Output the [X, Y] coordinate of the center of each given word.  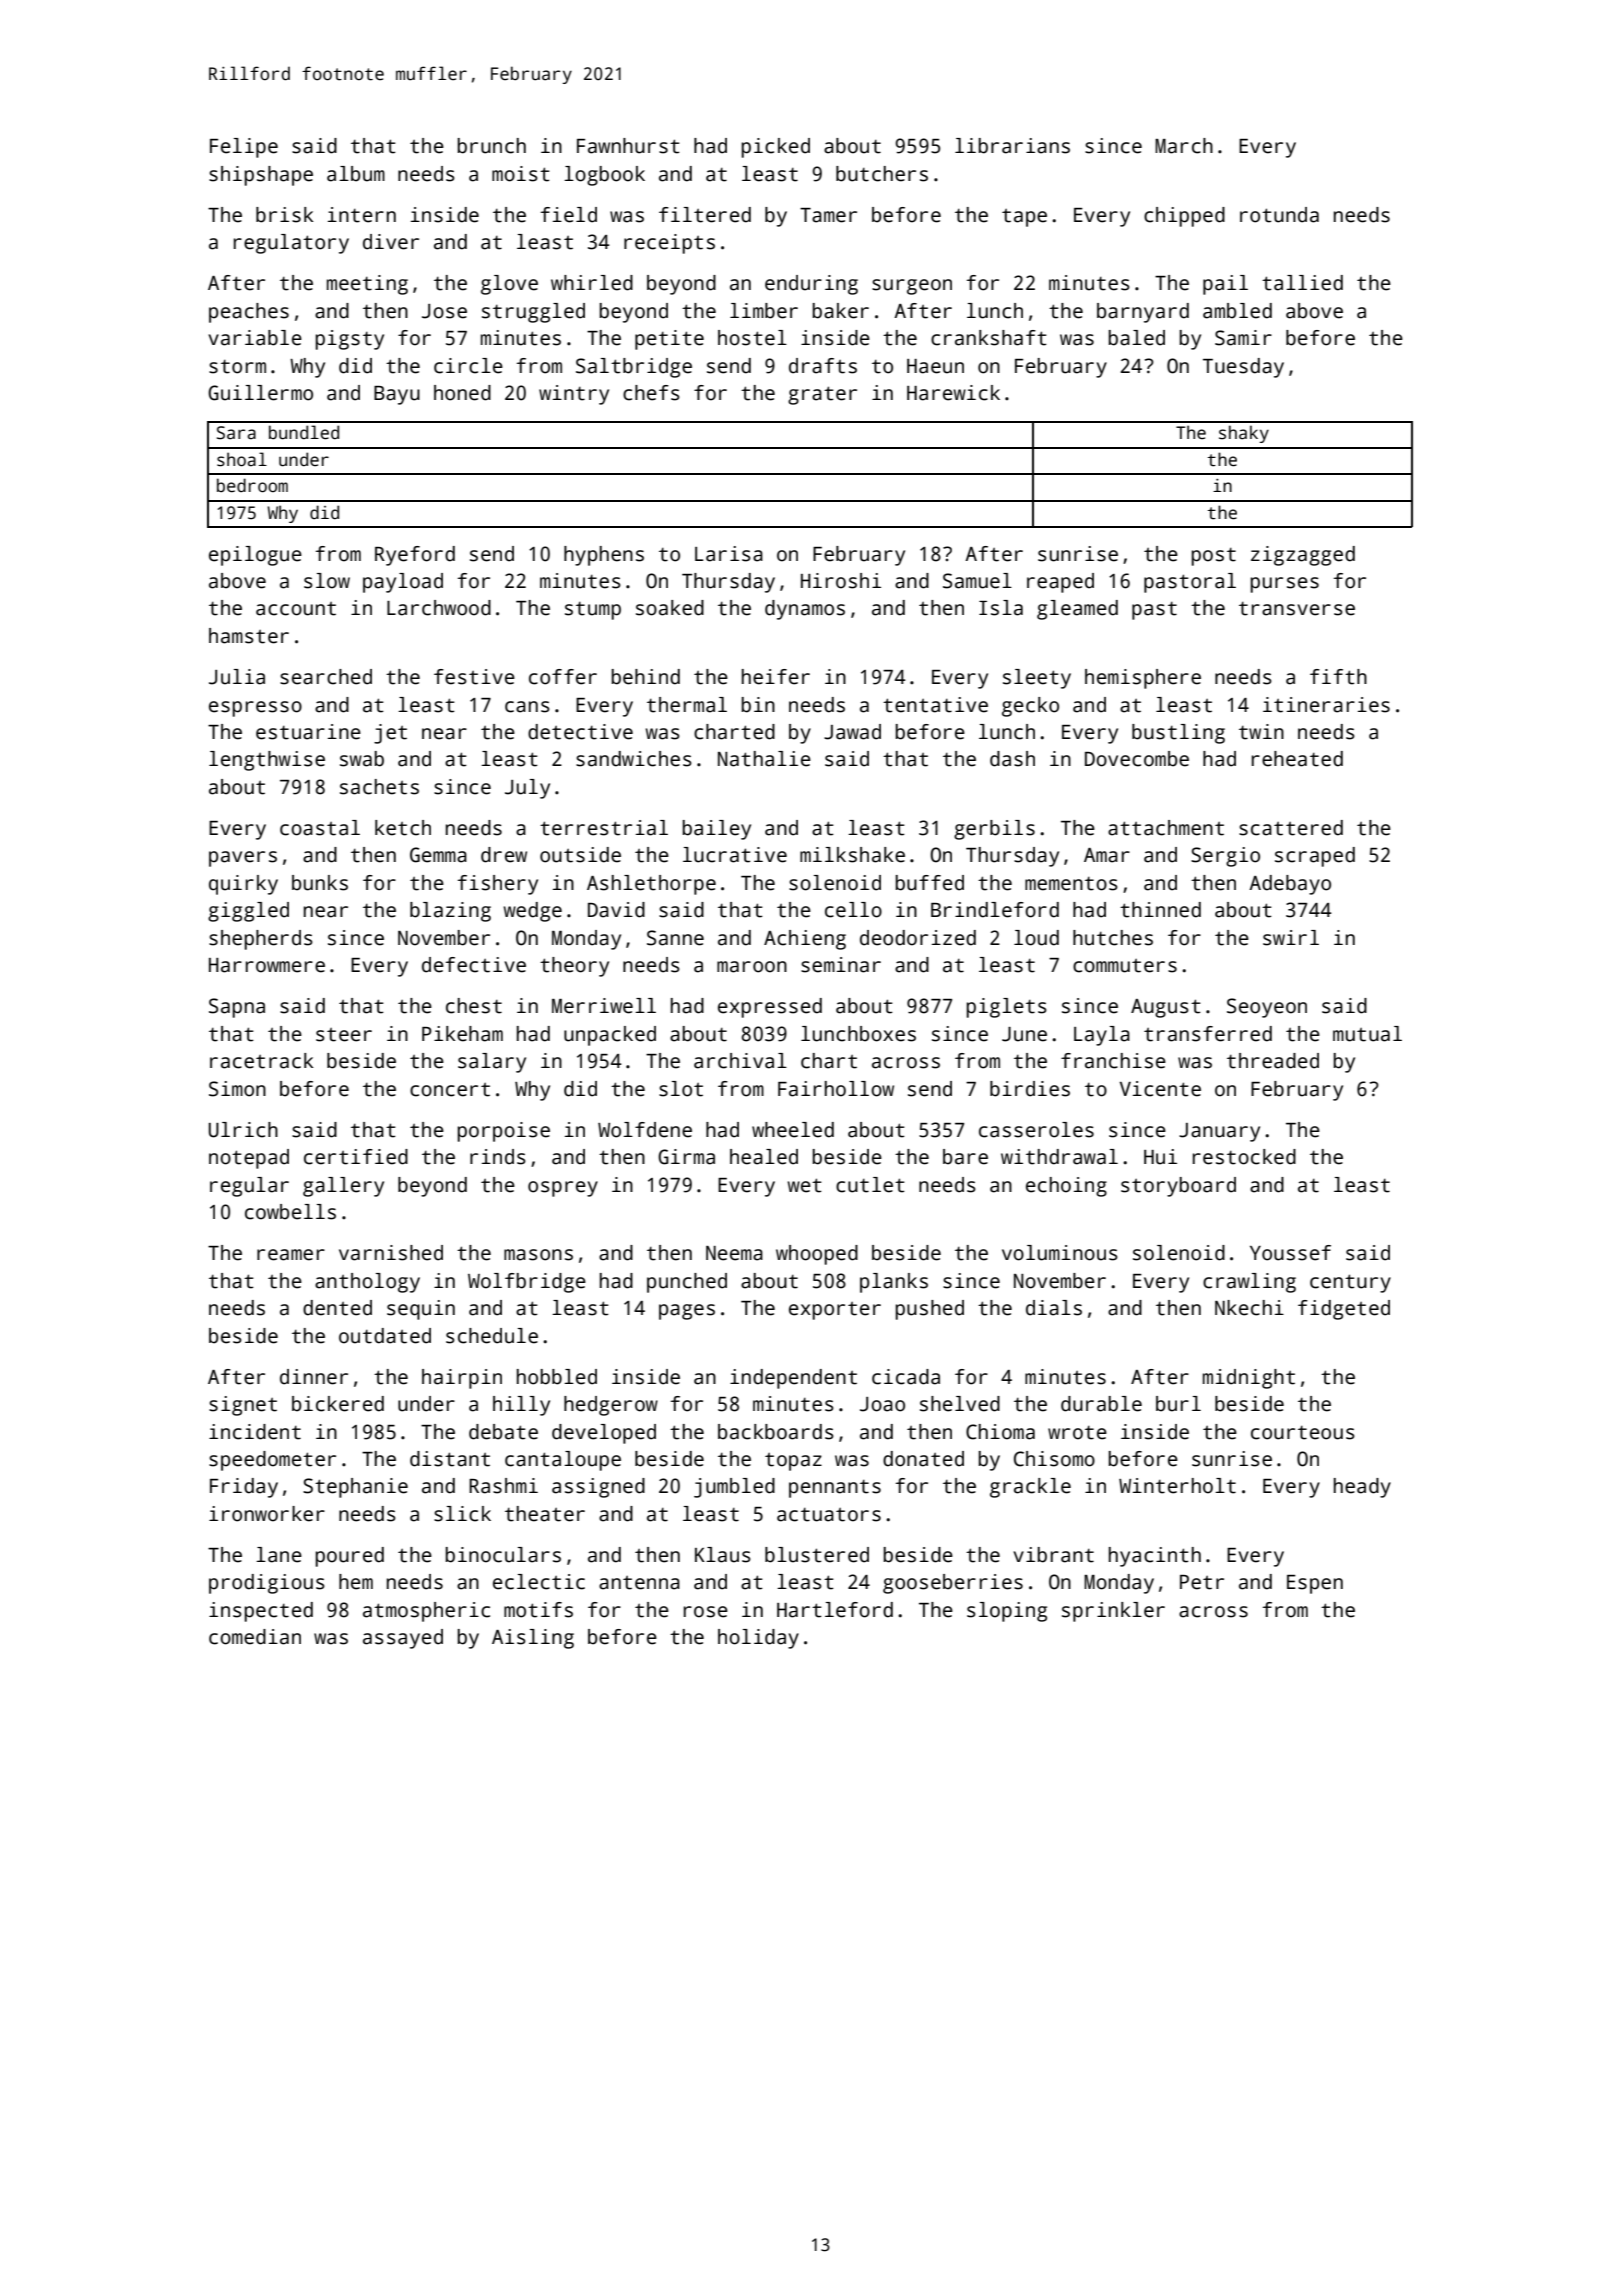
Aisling [533, 1639]
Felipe [244, 148]
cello [853, 910]
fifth [1338, 677]
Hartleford [835, 1610]
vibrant [1053, 1555]
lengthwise [267, 761]
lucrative [735, 855]
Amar [1107, 855]
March [1184, 146]
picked [775, 148]
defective [474, 965]
